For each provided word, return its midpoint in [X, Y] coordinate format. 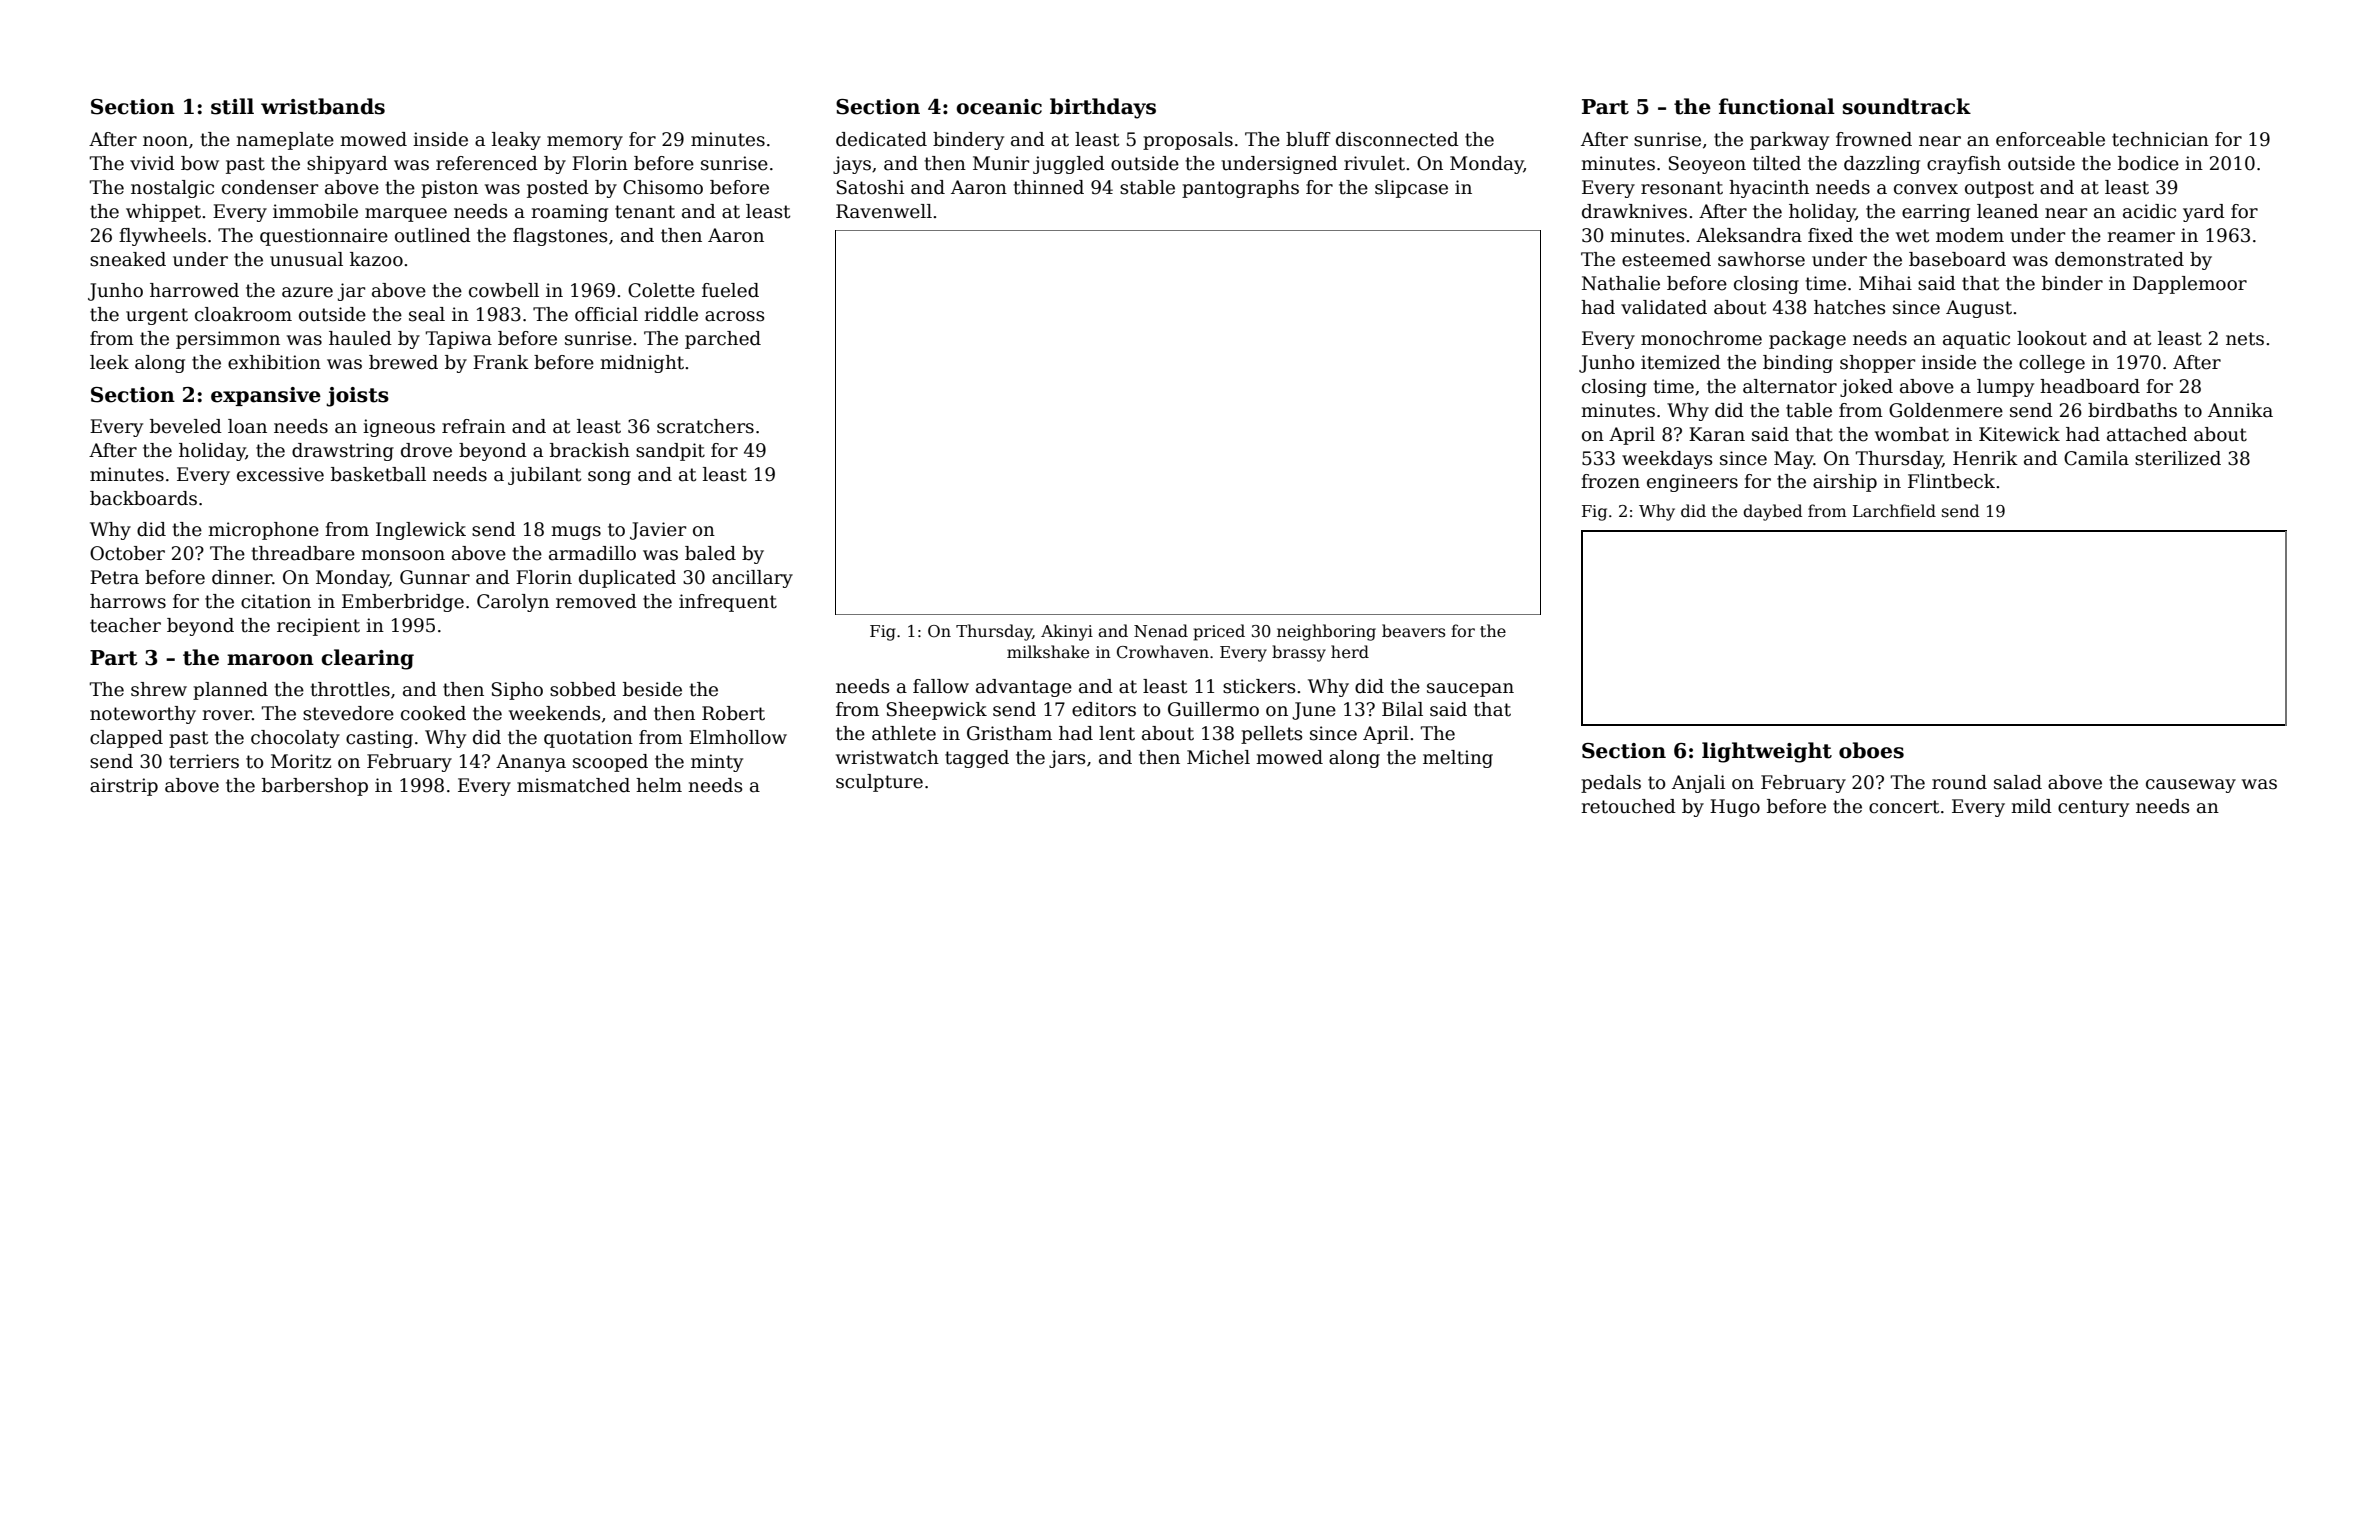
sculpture [879, 783]
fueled [730, 290]
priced [1219, 632]
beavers [1413, 631]
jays [852, 165]
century [2093, 808]
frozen [1610, 481]
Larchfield [1894, 511]
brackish [590, 450]
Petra [114, 577]
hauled [360, 338]
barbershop [315, 787]
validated [1664, 307]
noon [165, 141]
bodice [2148, 163]
